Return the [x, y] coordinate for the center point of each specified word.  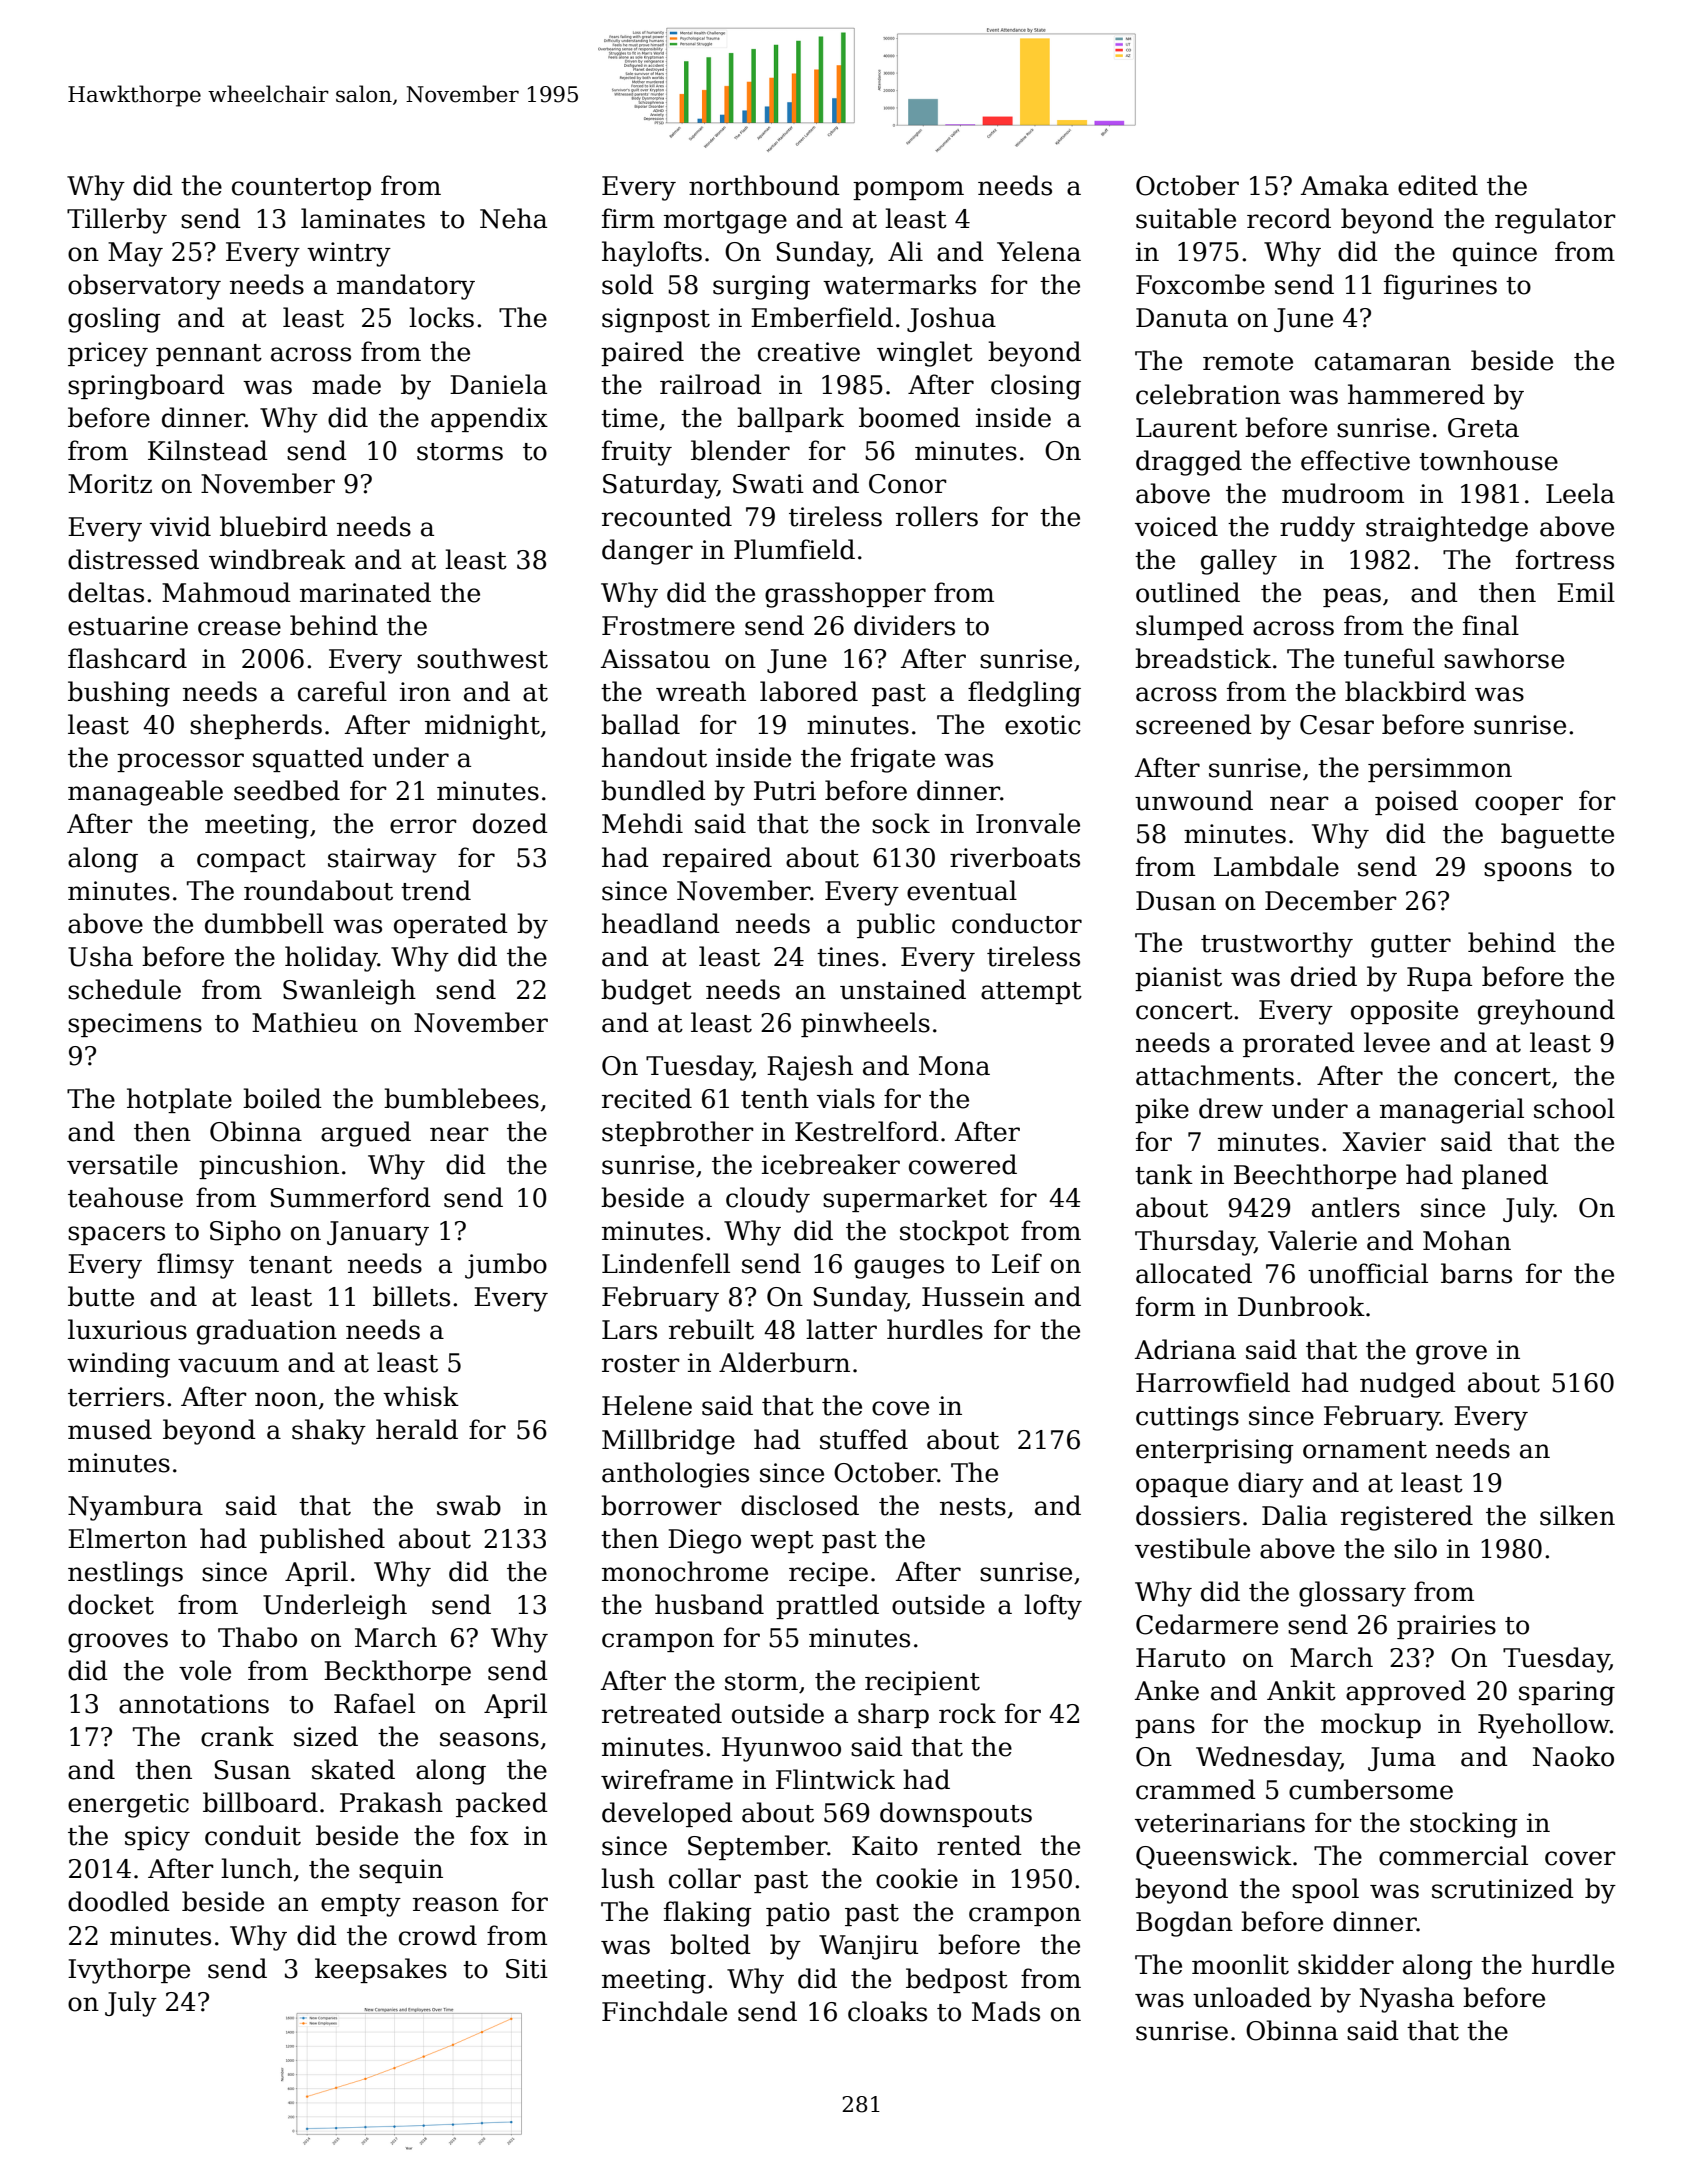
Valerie [1312, 1240]
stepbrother [678, 1133]
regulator [1555, 221]
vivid [180, 526]
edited [1438, 185]
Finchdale [664, 2011]
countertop [301, 189]
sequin [401, 1871]
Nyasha [1407, 2000]
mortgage [725, 222]
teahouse [125, 1197]
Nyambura [135, 1508]
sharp [893, 1715]
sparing [1567, 1693]
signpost [656, 320]
